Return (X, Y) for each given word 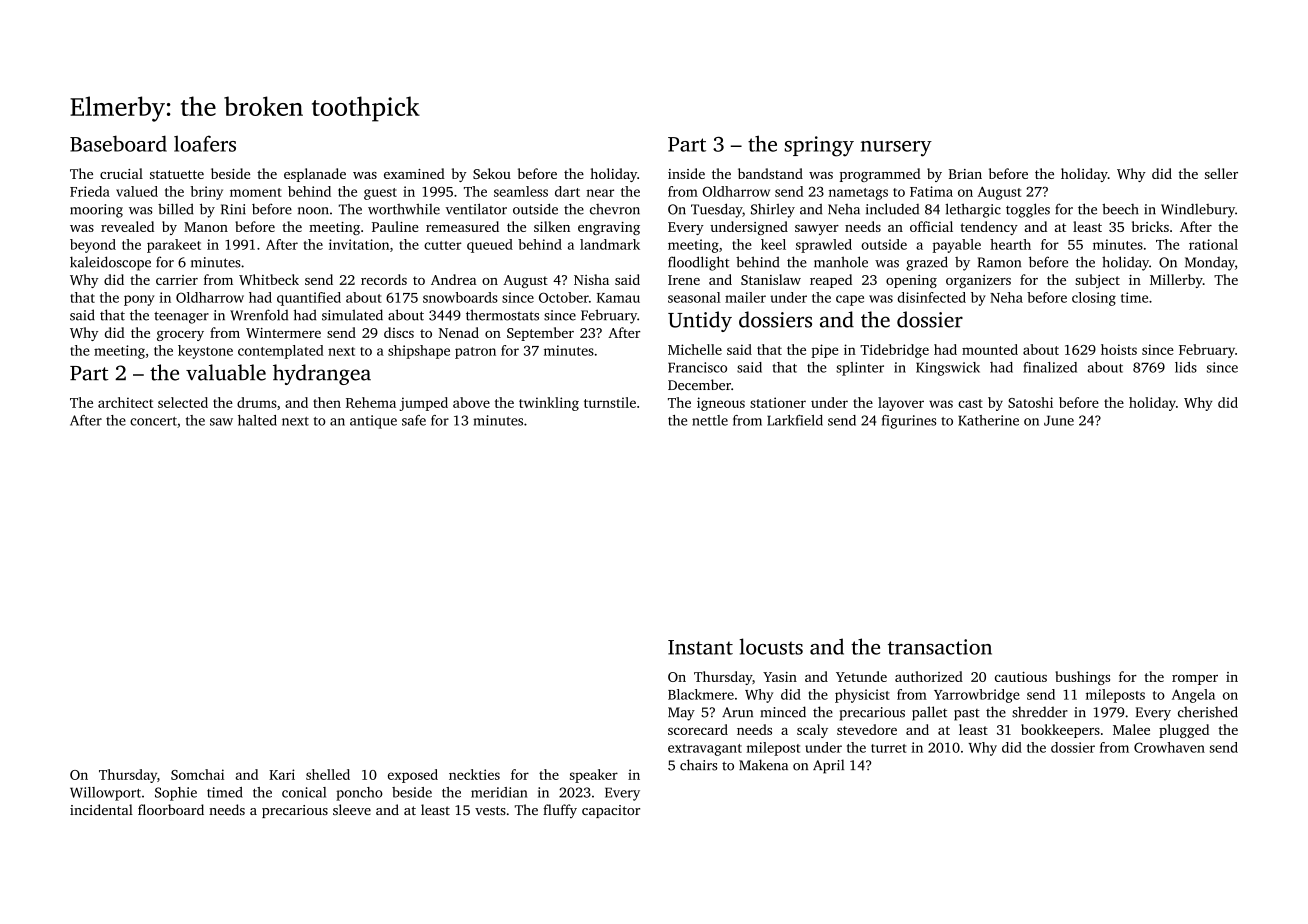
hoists (1119, 349)
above (471, 402)
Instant (700, 647)
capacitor (611, 811)
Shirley (773, 210)
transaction (940, 647)
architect (125, 402)
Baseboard (118, 143)
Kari (282, 774)
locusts (771, 646)
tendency (989, 228)
